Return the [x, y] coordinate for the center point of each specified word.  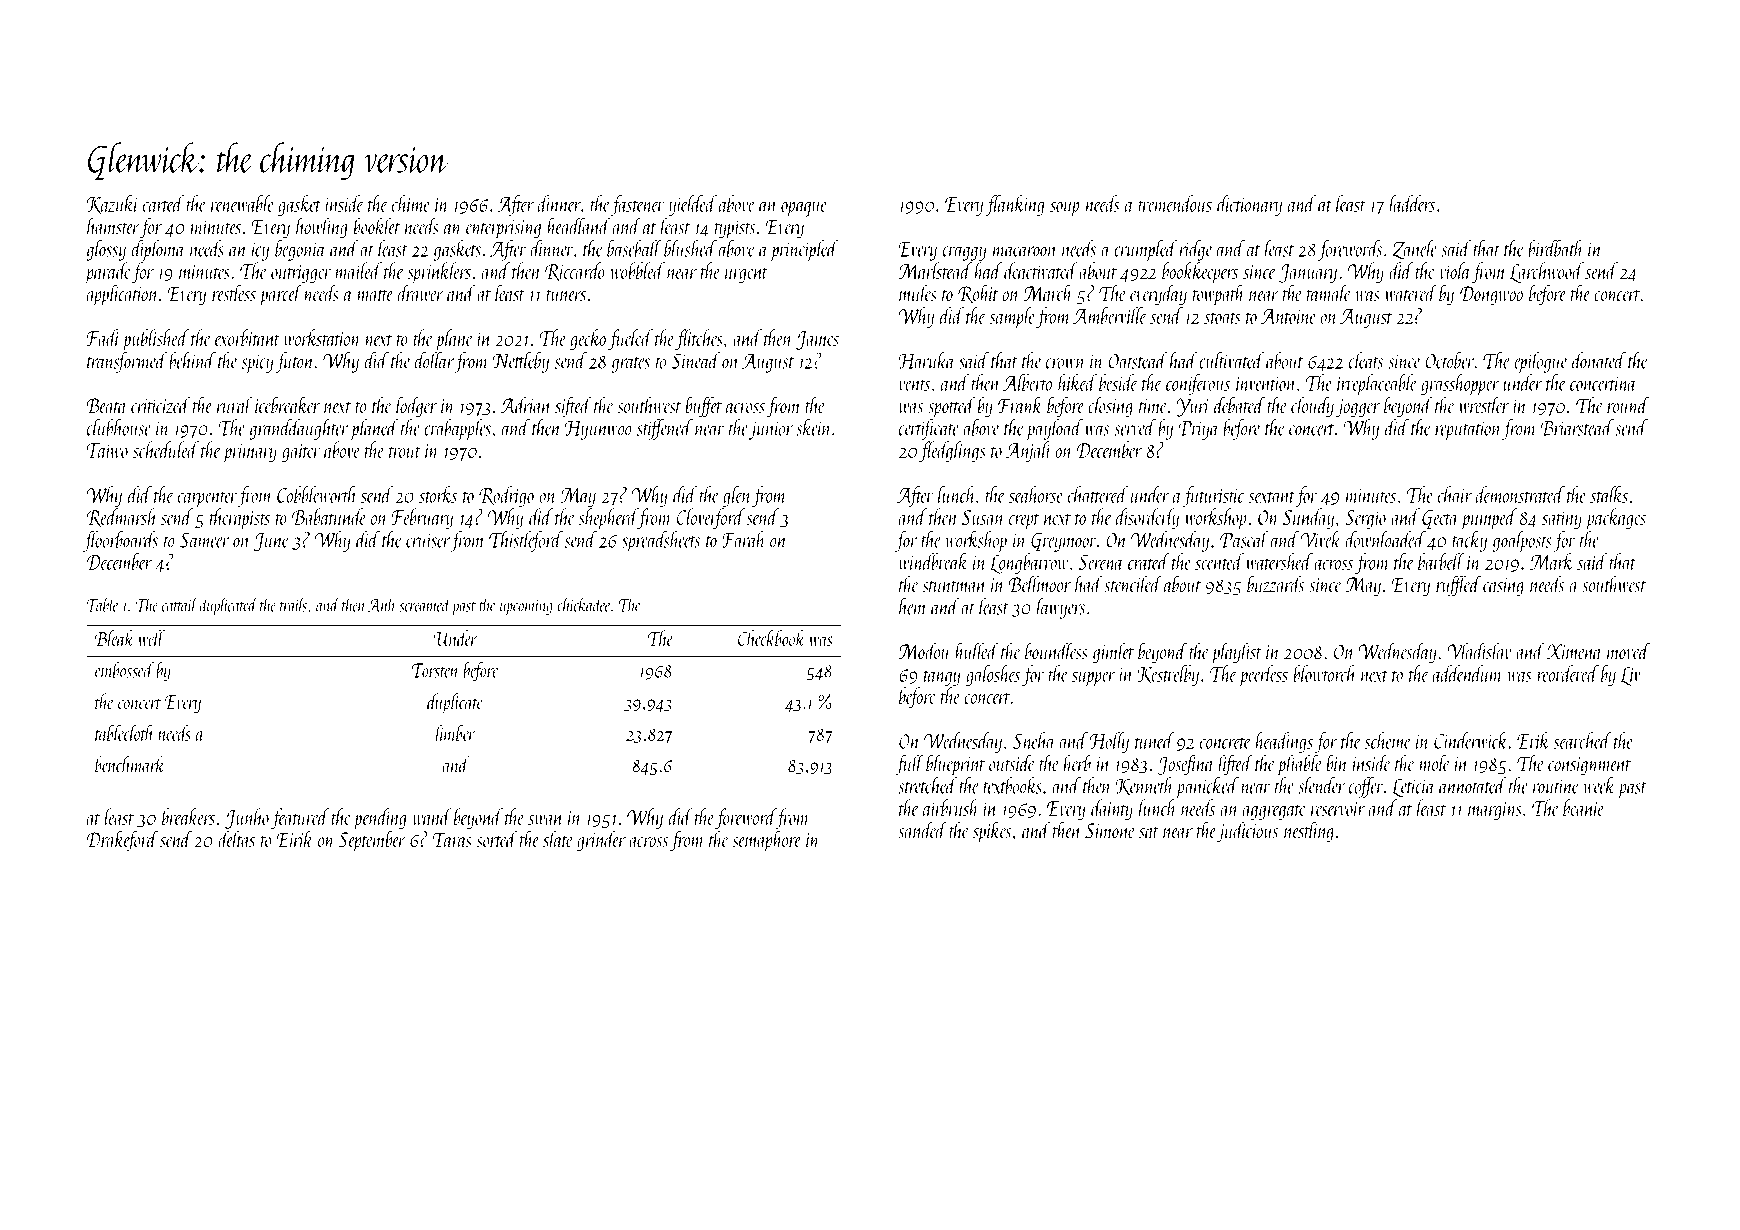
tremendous [1175, 203]
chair [1455, 494]
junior [771, 430]
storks [438, 494]
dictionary [1249, 205]
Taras [452, 840]
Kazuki [112, 204]
